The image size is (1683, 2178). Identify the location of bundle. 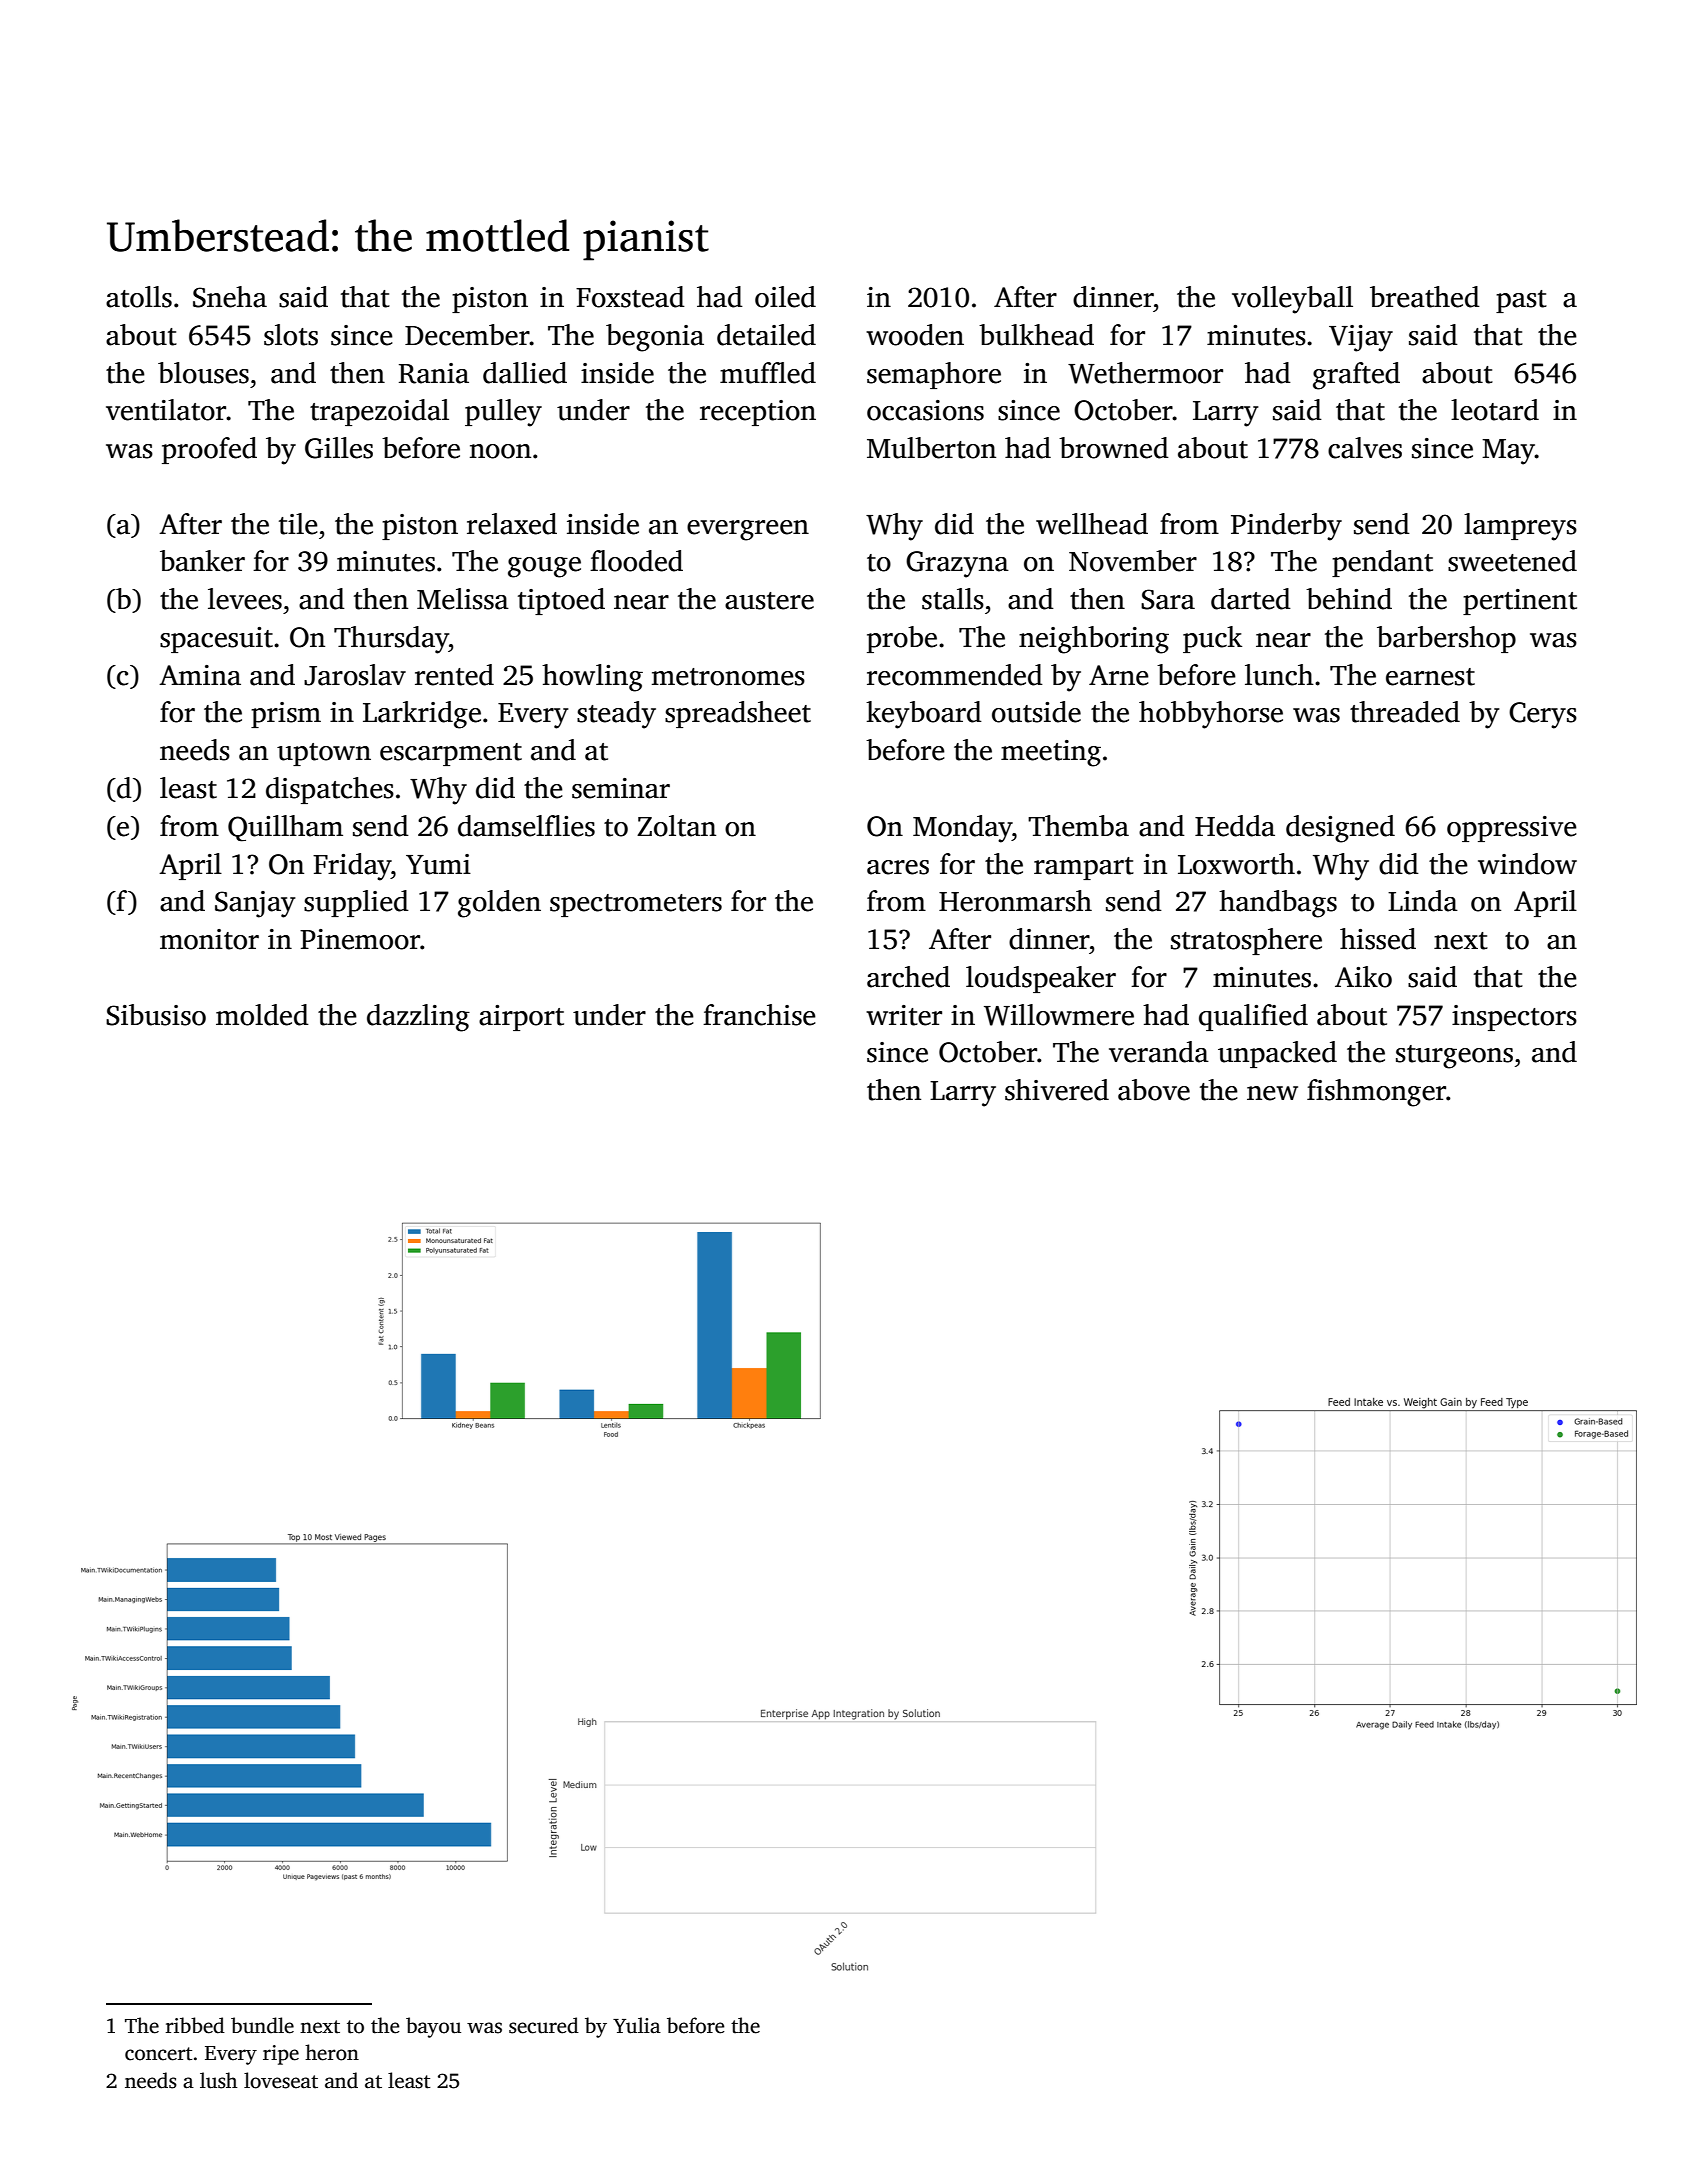
(262, 2025).
